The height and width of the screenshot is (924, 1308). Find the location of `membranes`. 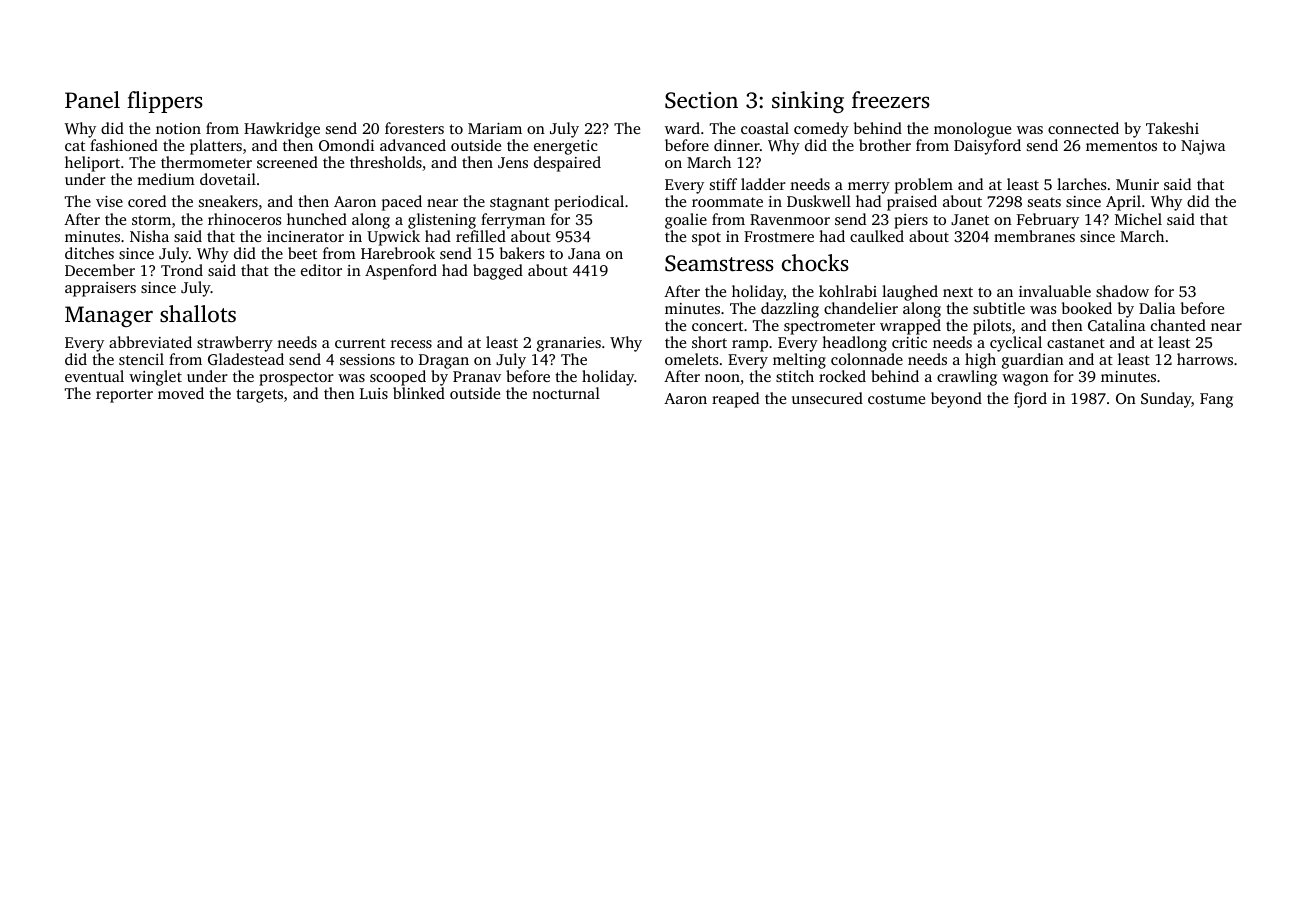

membranes is located at coordinates (1034, 236).
